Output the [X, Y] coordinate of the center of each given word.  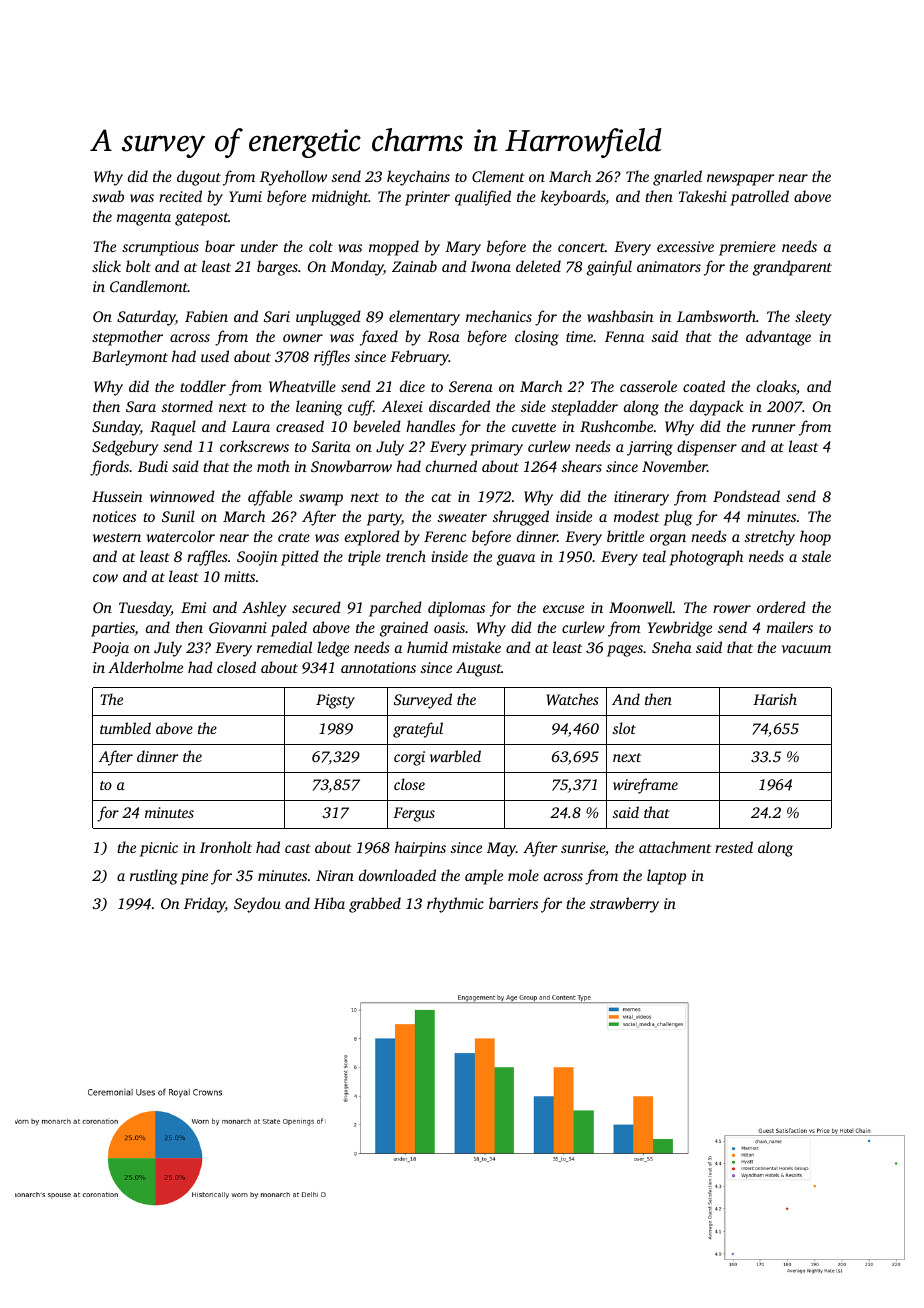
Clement [498, 176]
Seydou [257, 905]
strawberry [624, 905]
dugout [199, 178]
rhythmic [455, 905]
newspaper [741, 180]
